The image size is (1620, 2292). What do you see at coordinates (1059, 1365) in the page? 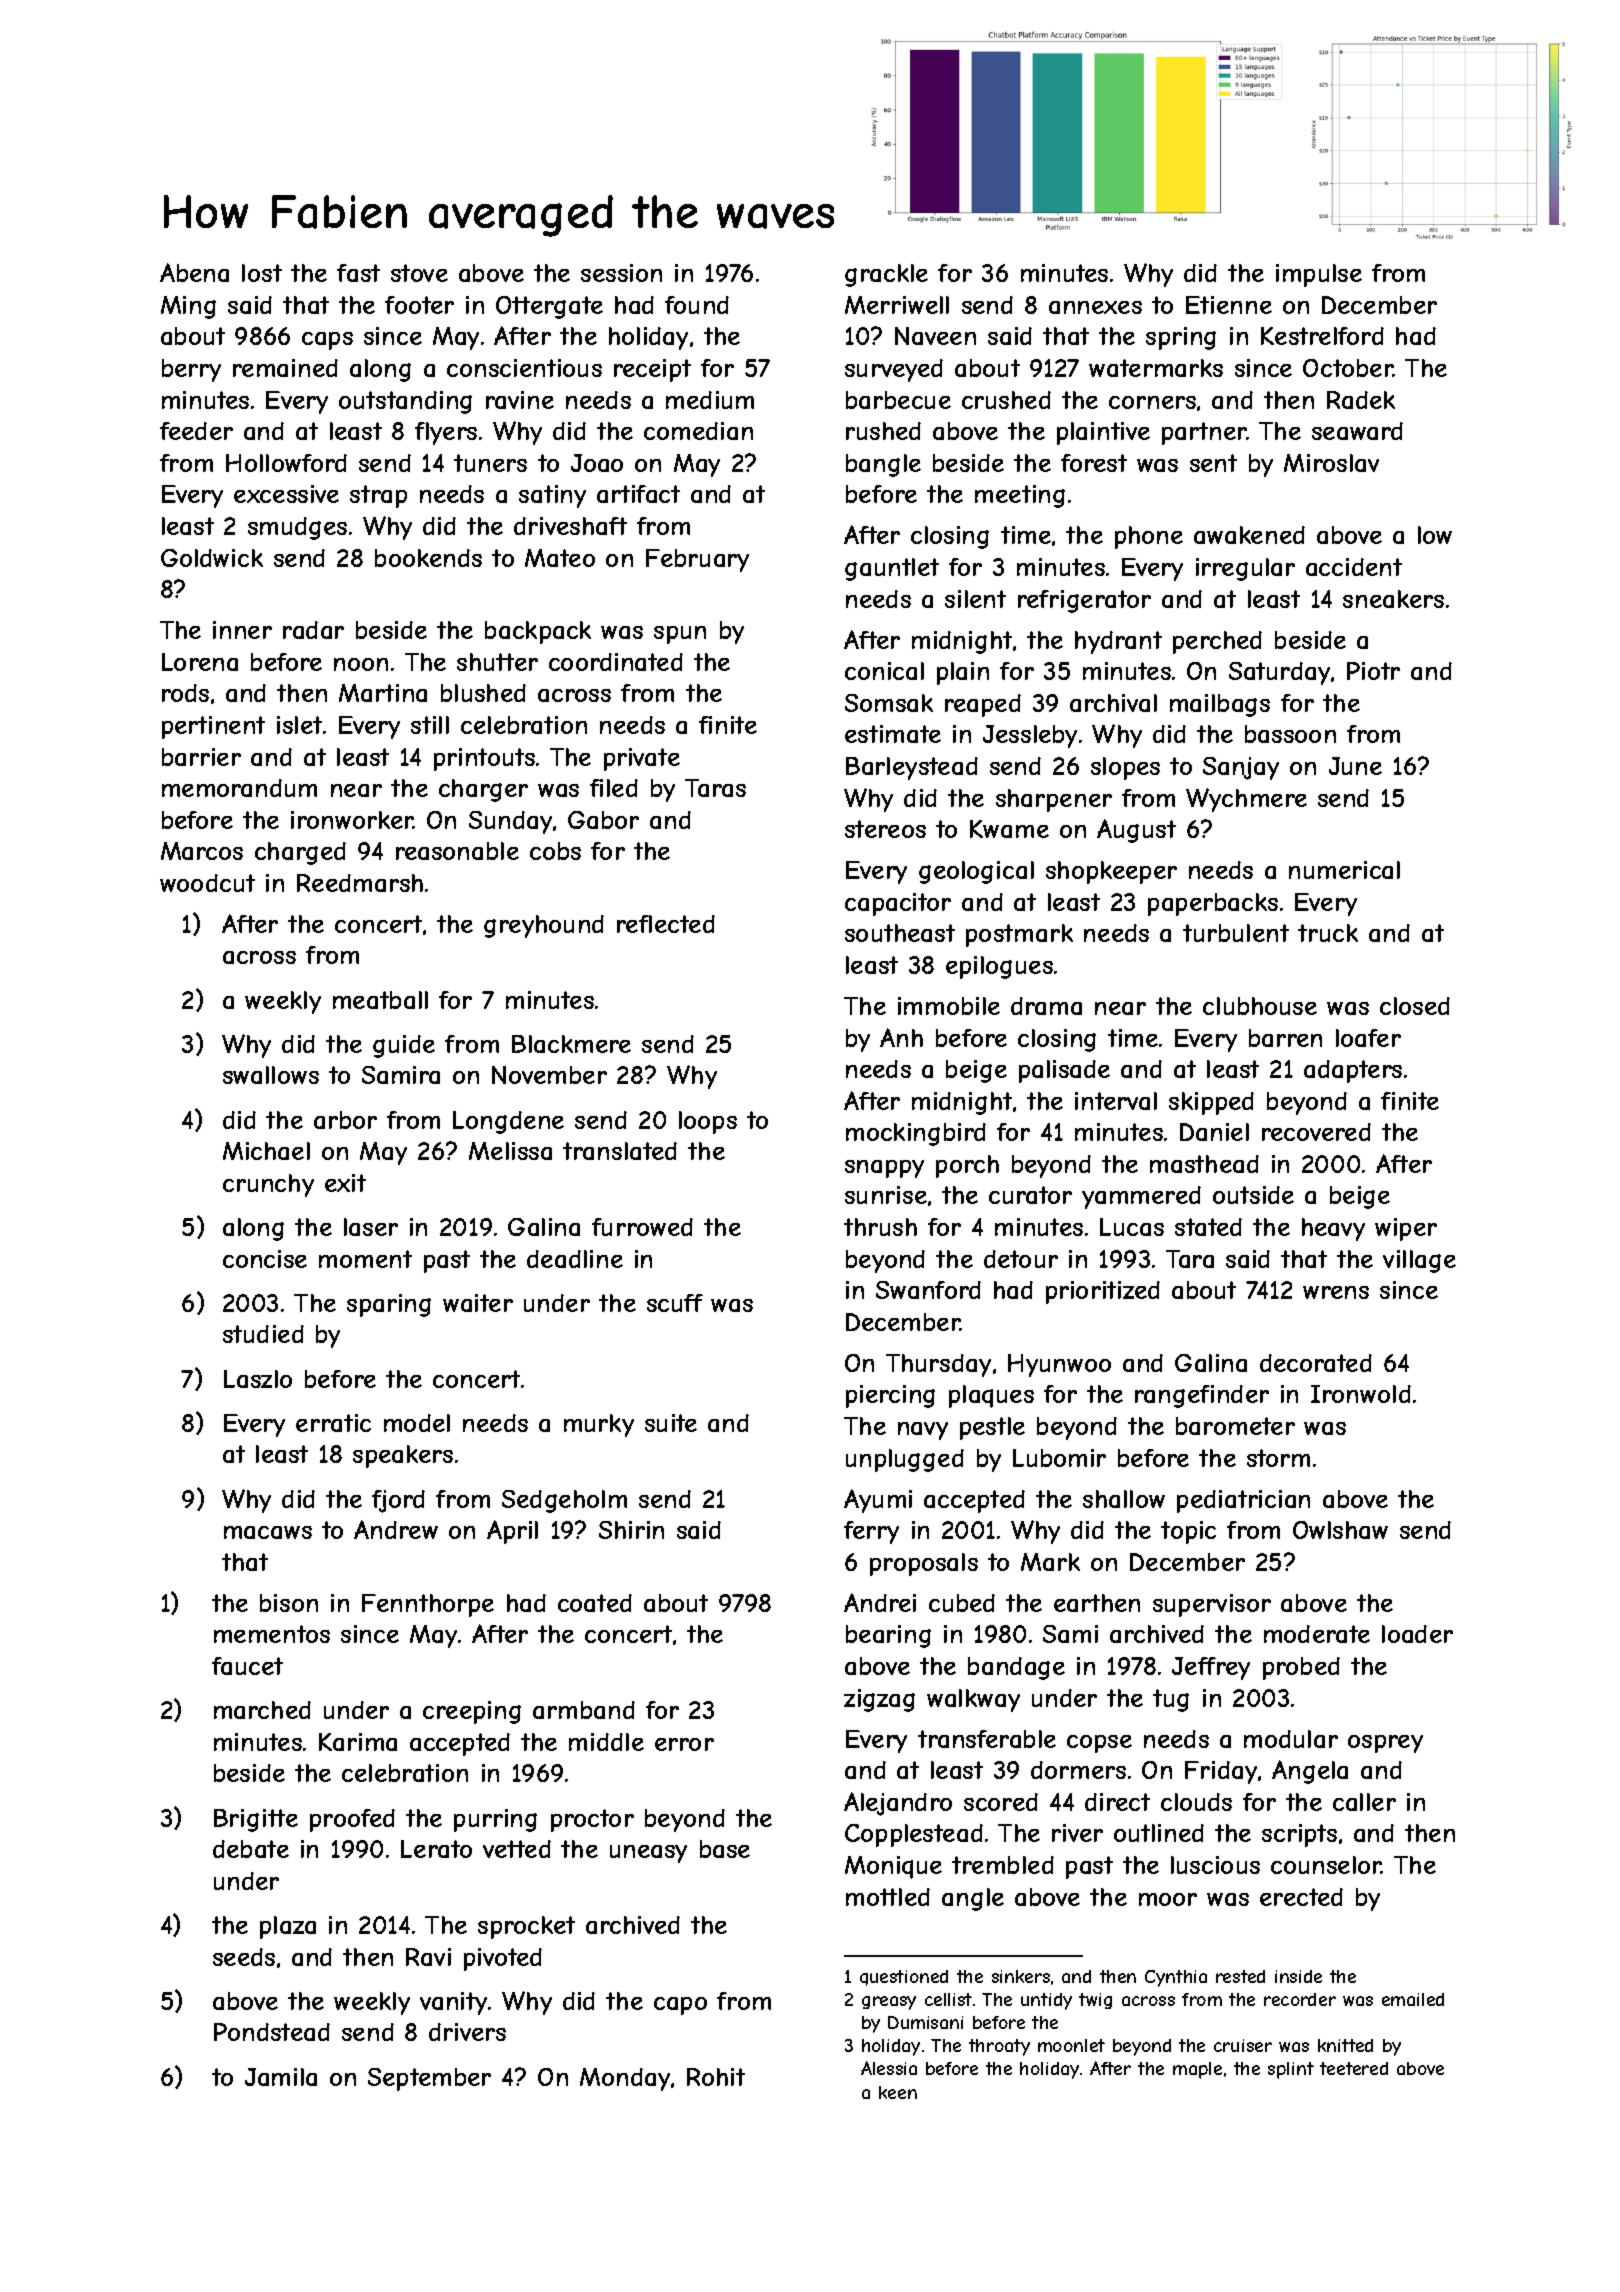
I see `Hyunwoo` at bounding box center [1059, 1365].
